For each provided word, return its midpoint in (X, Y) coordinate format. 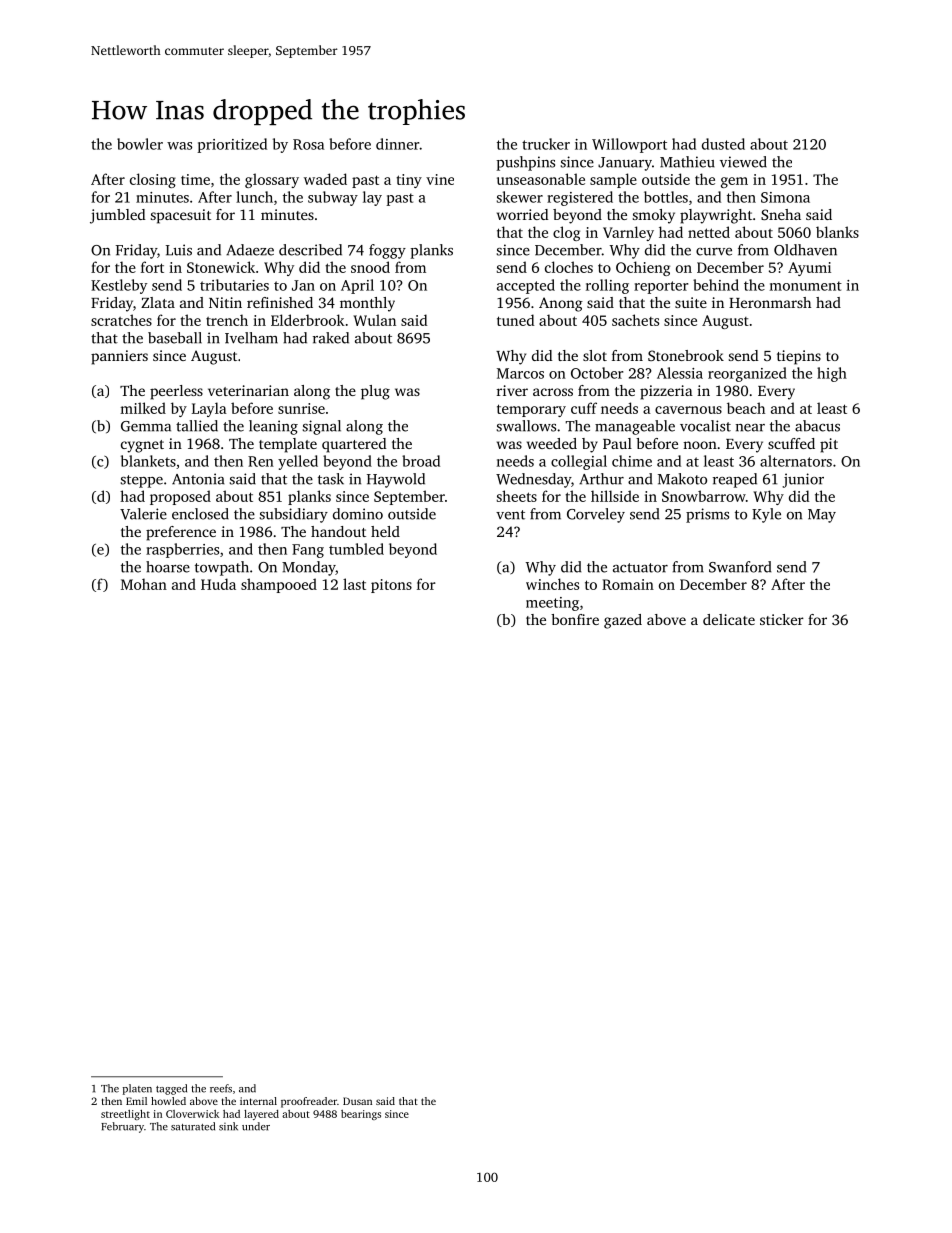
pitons (391, 586)
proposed (180, 497)
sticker (782, 619)
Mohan (144, 584)
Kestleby (119, 286)
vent (510, 515)
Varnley (628, 233)
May (822, 516)
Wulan (374, 320)
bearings (361, 1115)
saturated (193, 1126)
